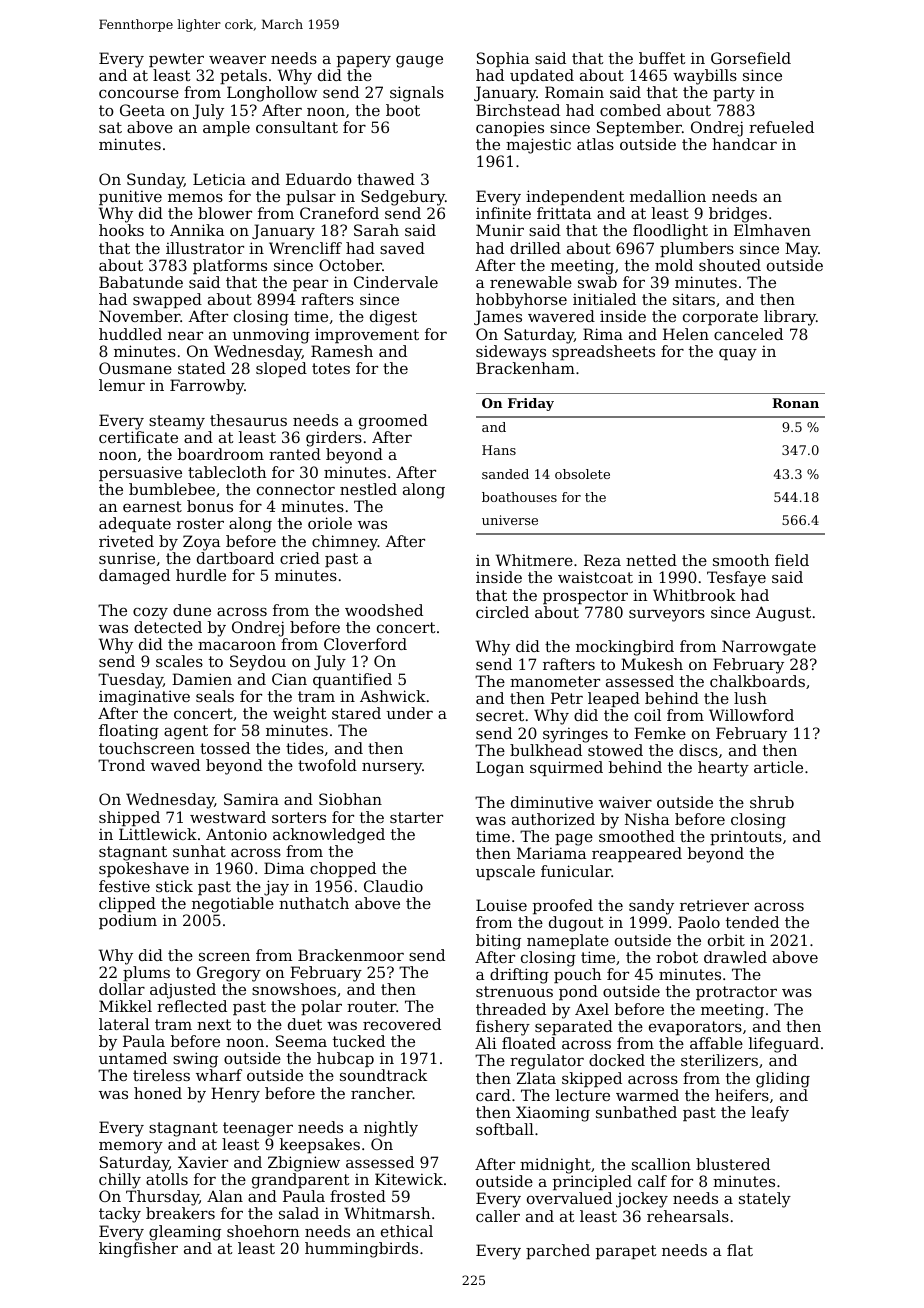 The height and width of the screenshot is (1308, 924). What do you see at coordinates (514, 991) in the screenshot?
I see `strenuous` at bounding box center [514, 991].
